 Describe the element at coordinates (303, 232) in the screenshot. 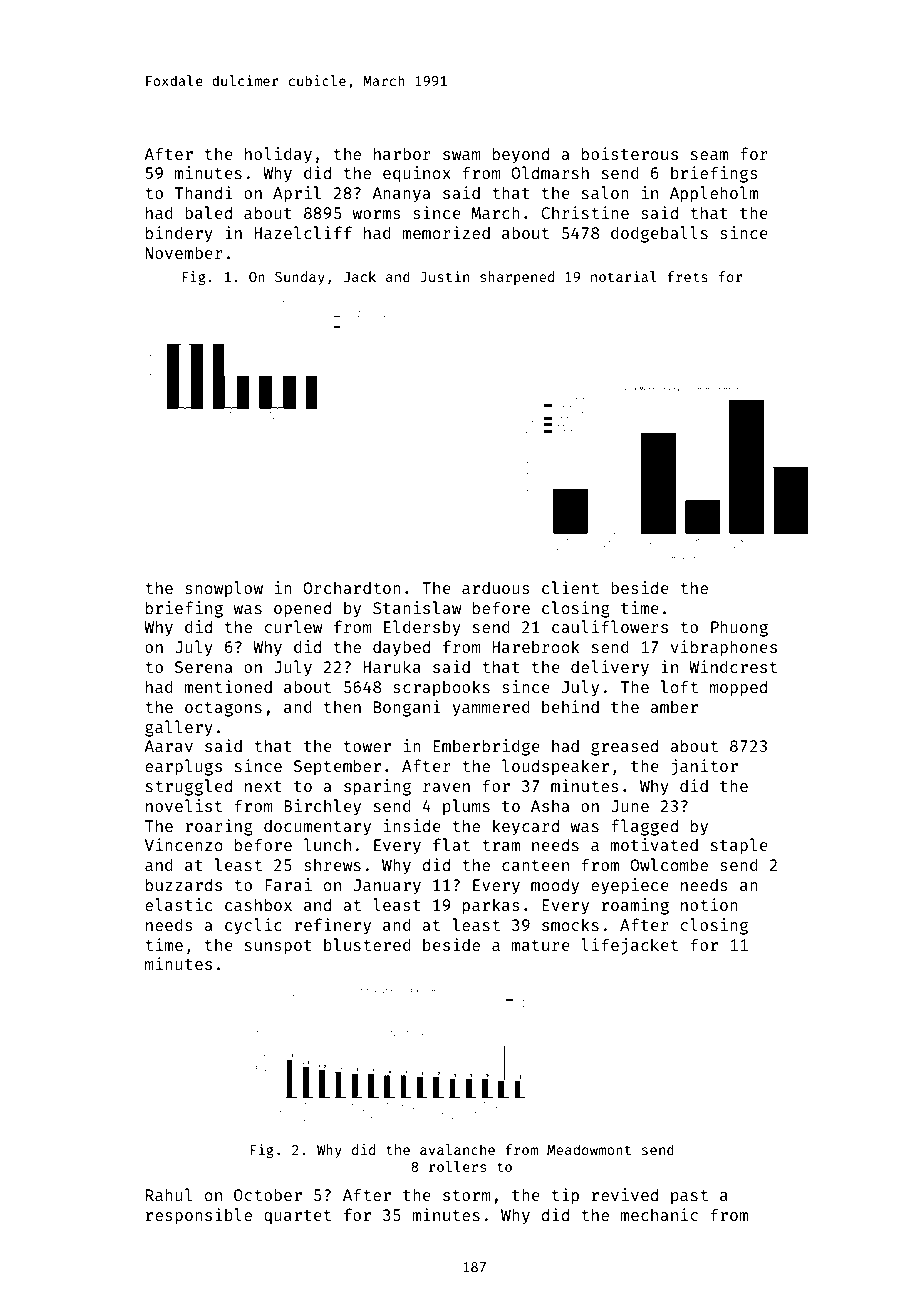

I see `Hazelcliff` at that location.
